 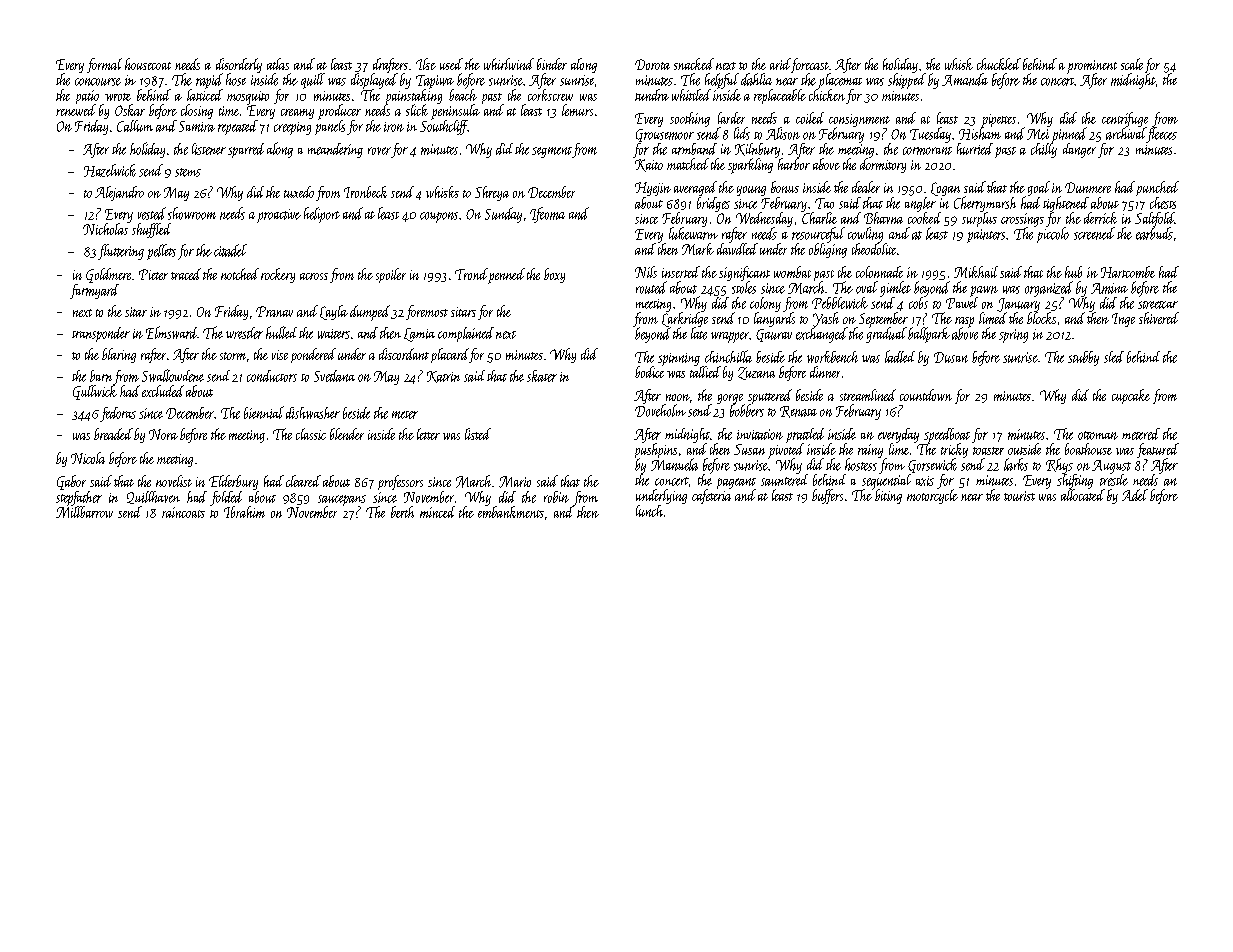 What do you see at coordinates (999, 120) in the screenshot?
I see `pipettes` at bounding box center [999, 120].
